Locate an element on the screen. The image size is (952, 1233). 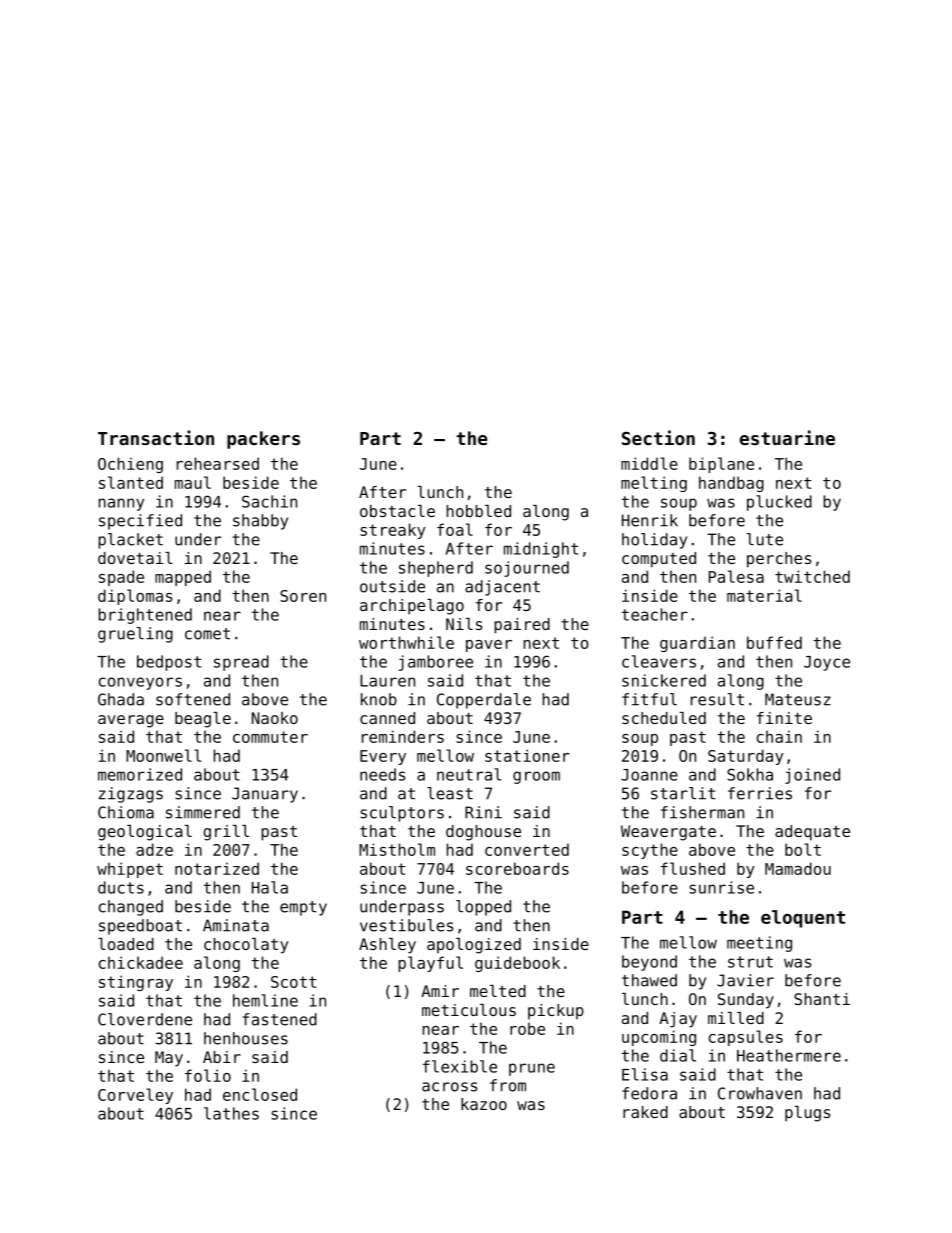
Corveley is located at coordinates (135, 1096).
